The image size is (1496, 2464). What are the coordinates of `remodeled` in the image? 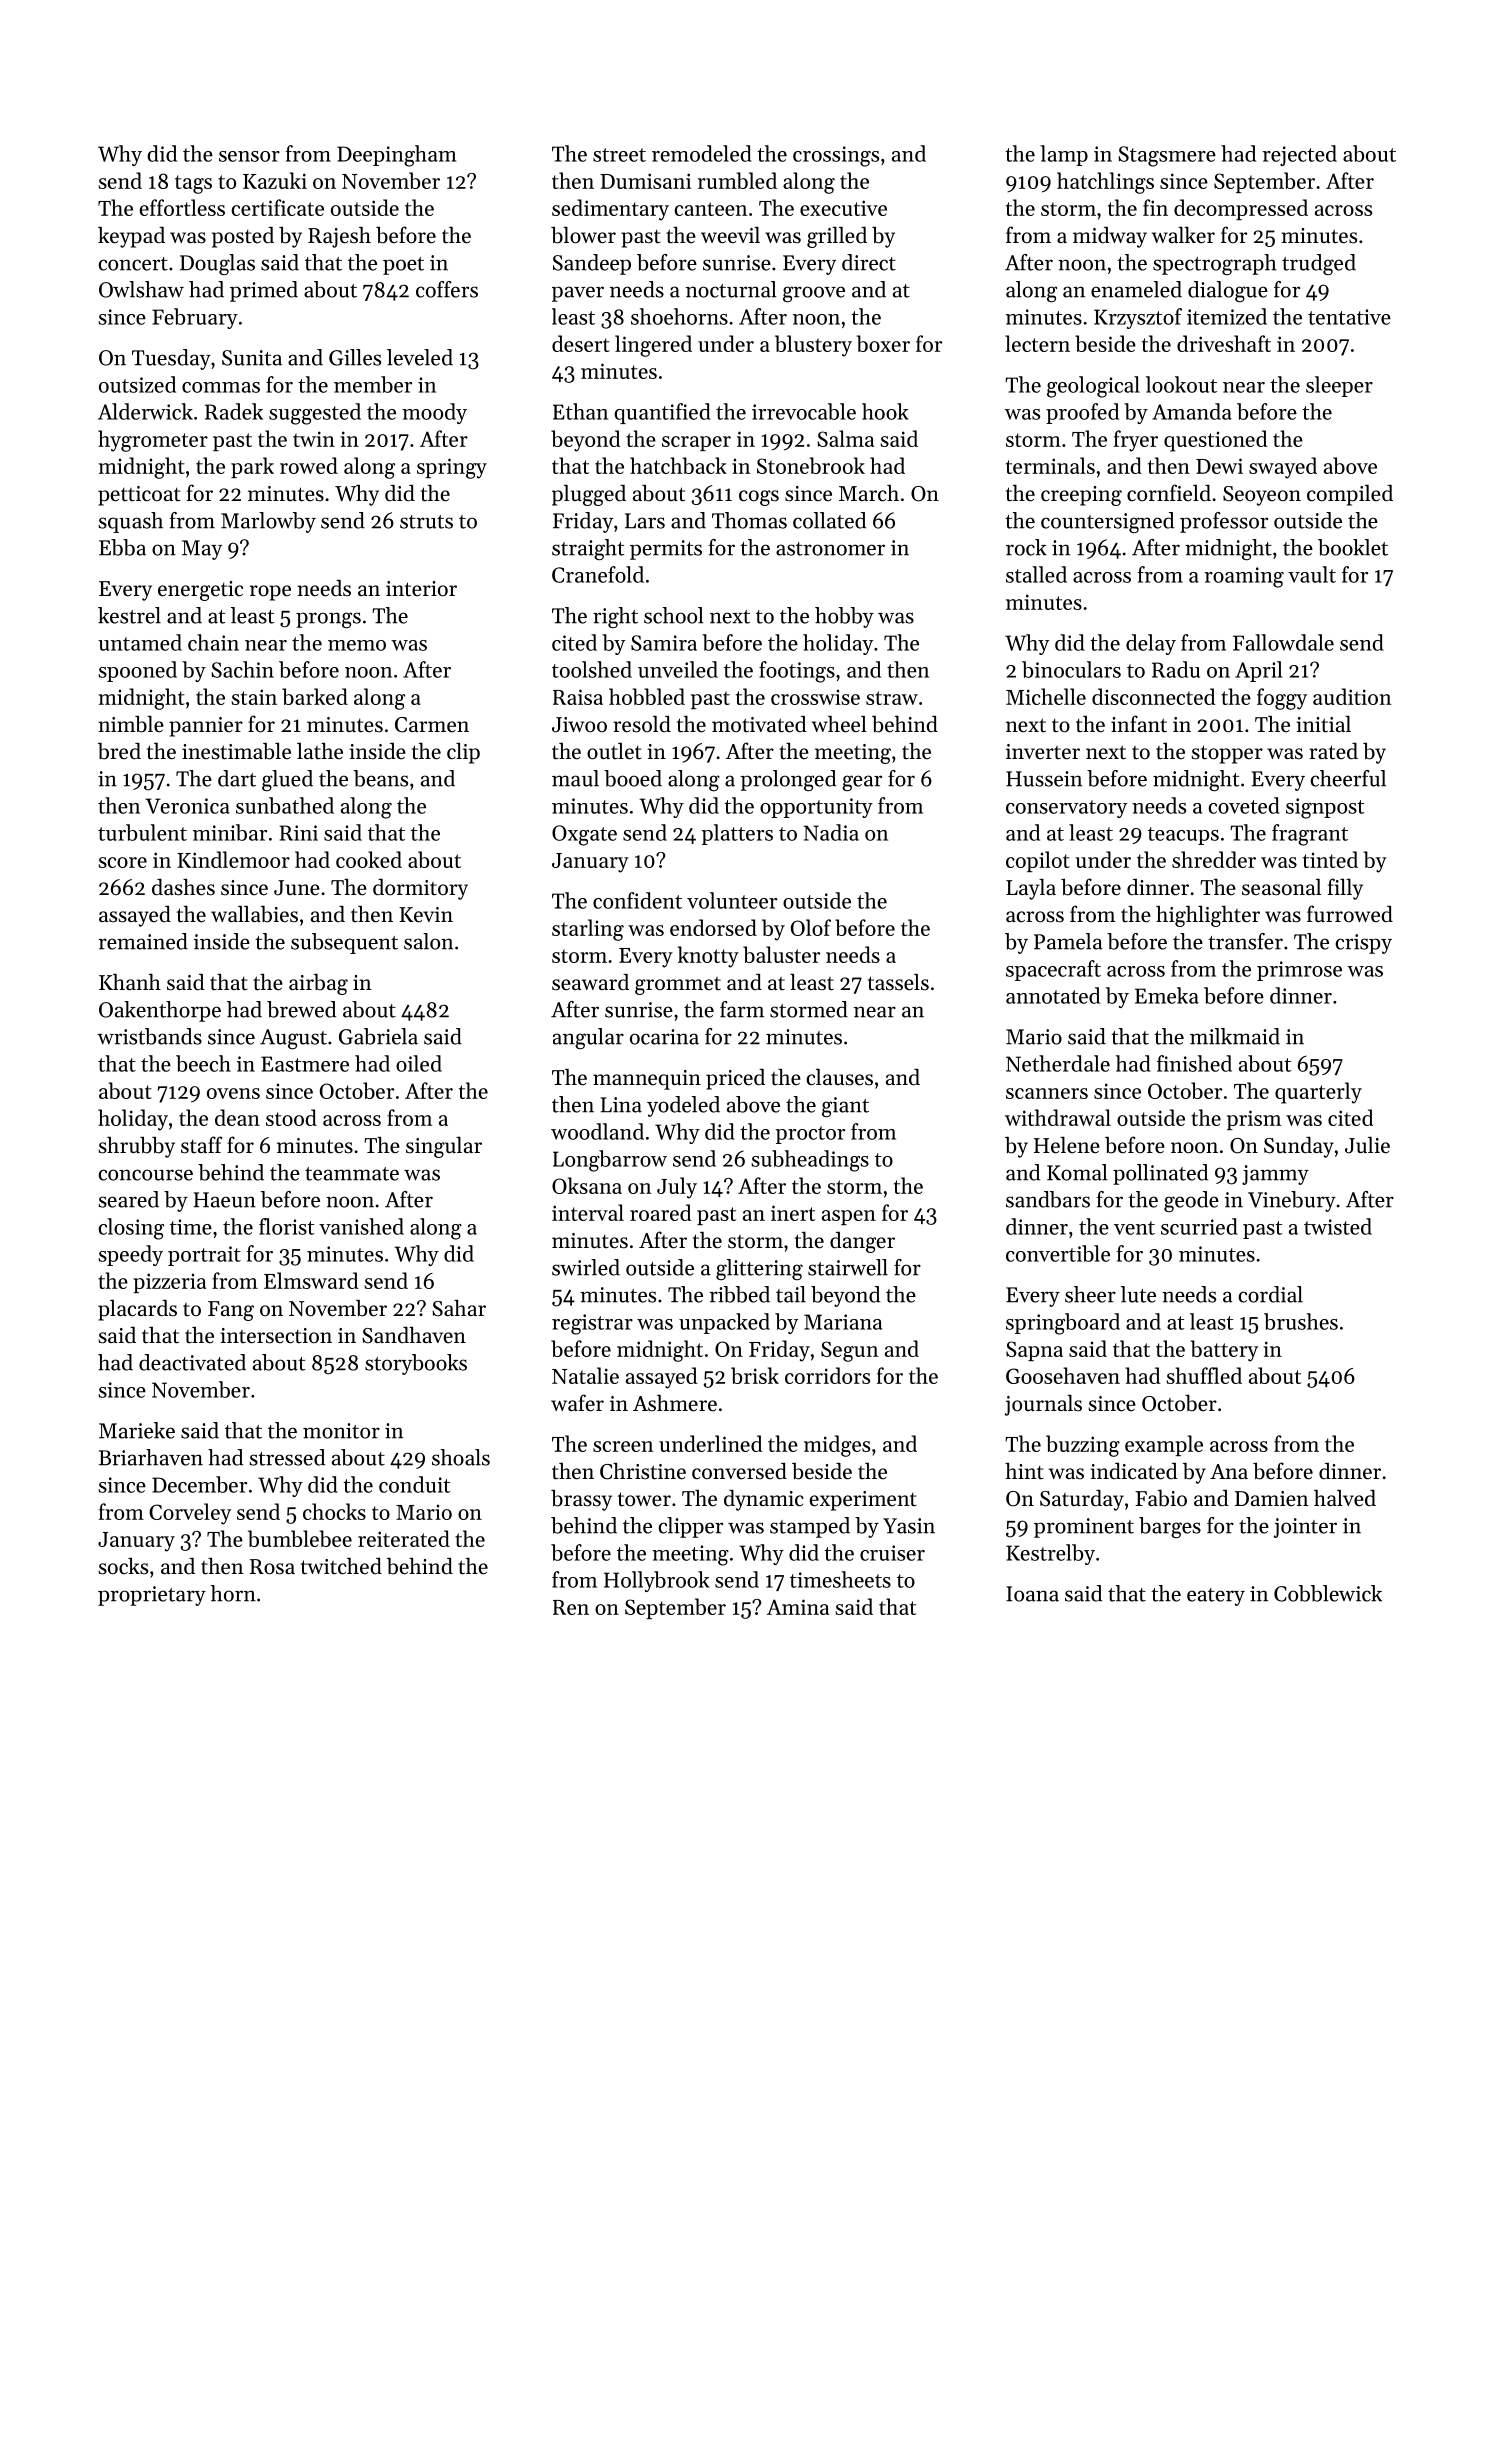 It's located at (702, 153).
